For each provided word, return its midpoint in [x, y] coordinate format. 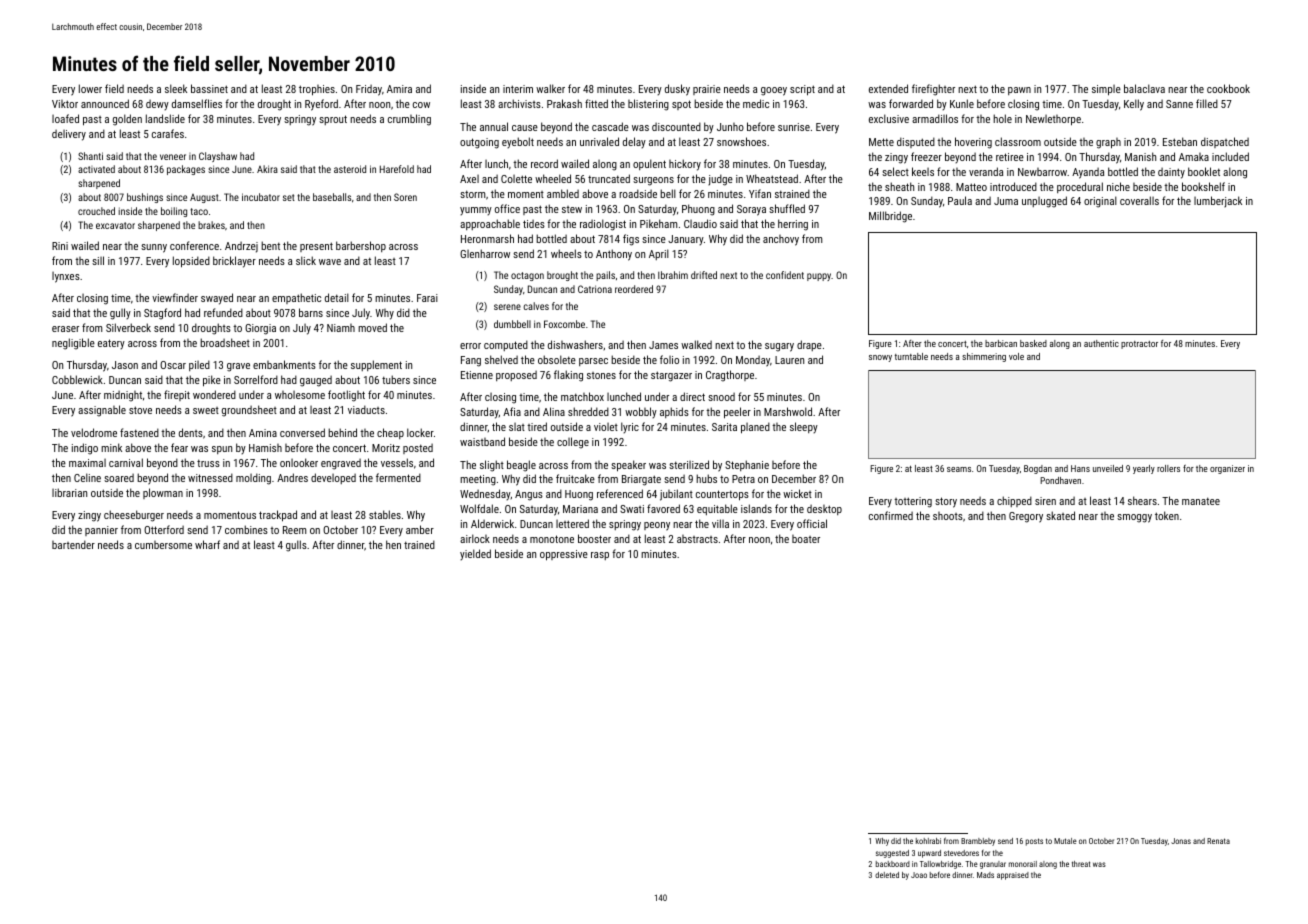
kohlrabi [928, 841]
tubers [396, 379]
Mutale [1065, 841]
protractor [1139, 345]
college [573, 443]
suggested [892, 854]
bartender [73, 544]
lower [90, 88]
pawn [1019, 91]
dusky [677, 90]
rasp [600, 556]
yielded [475, 554]
